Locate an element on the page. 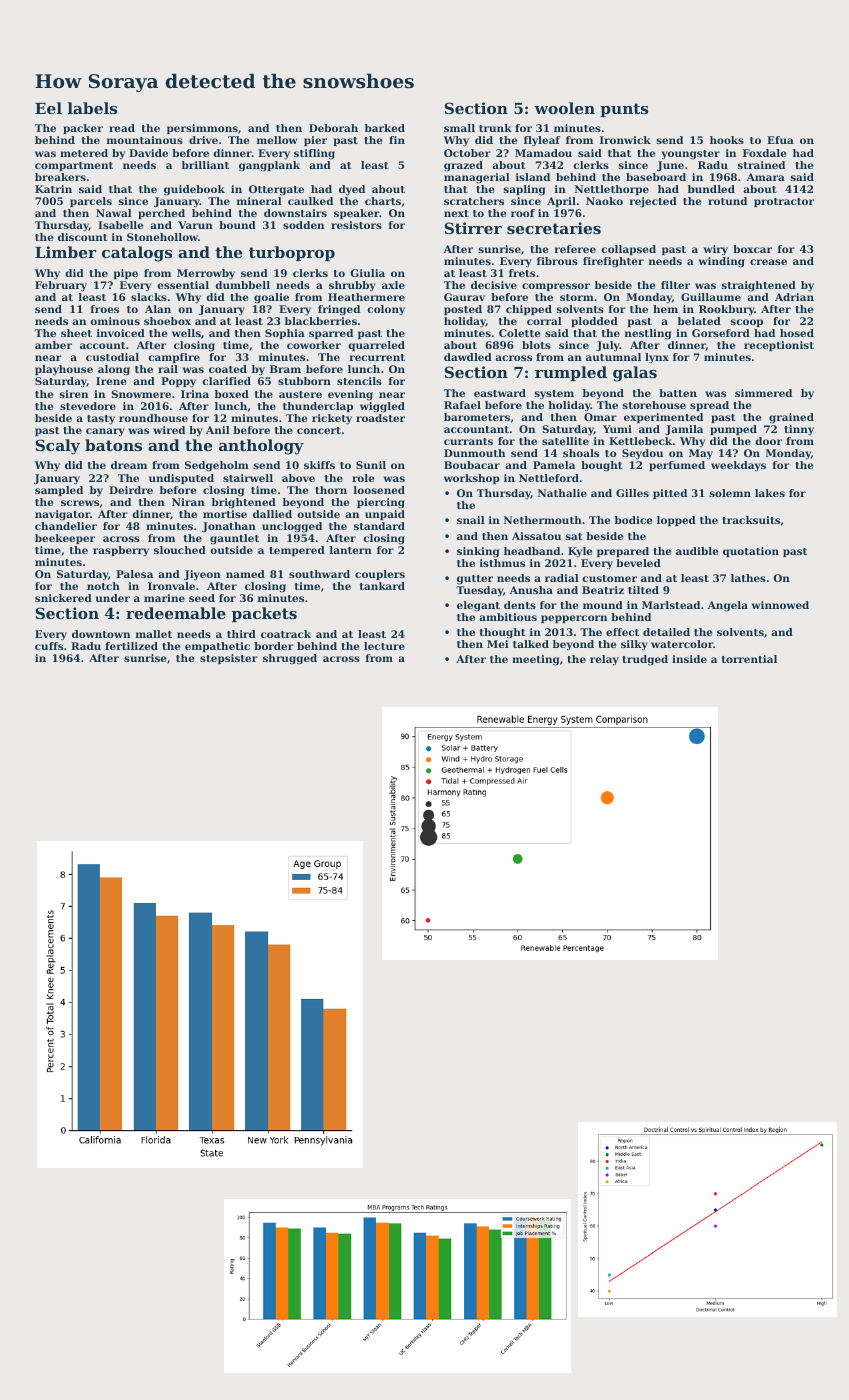 The image size is (849, 1400). inside is located at coordinates (689, 659).
